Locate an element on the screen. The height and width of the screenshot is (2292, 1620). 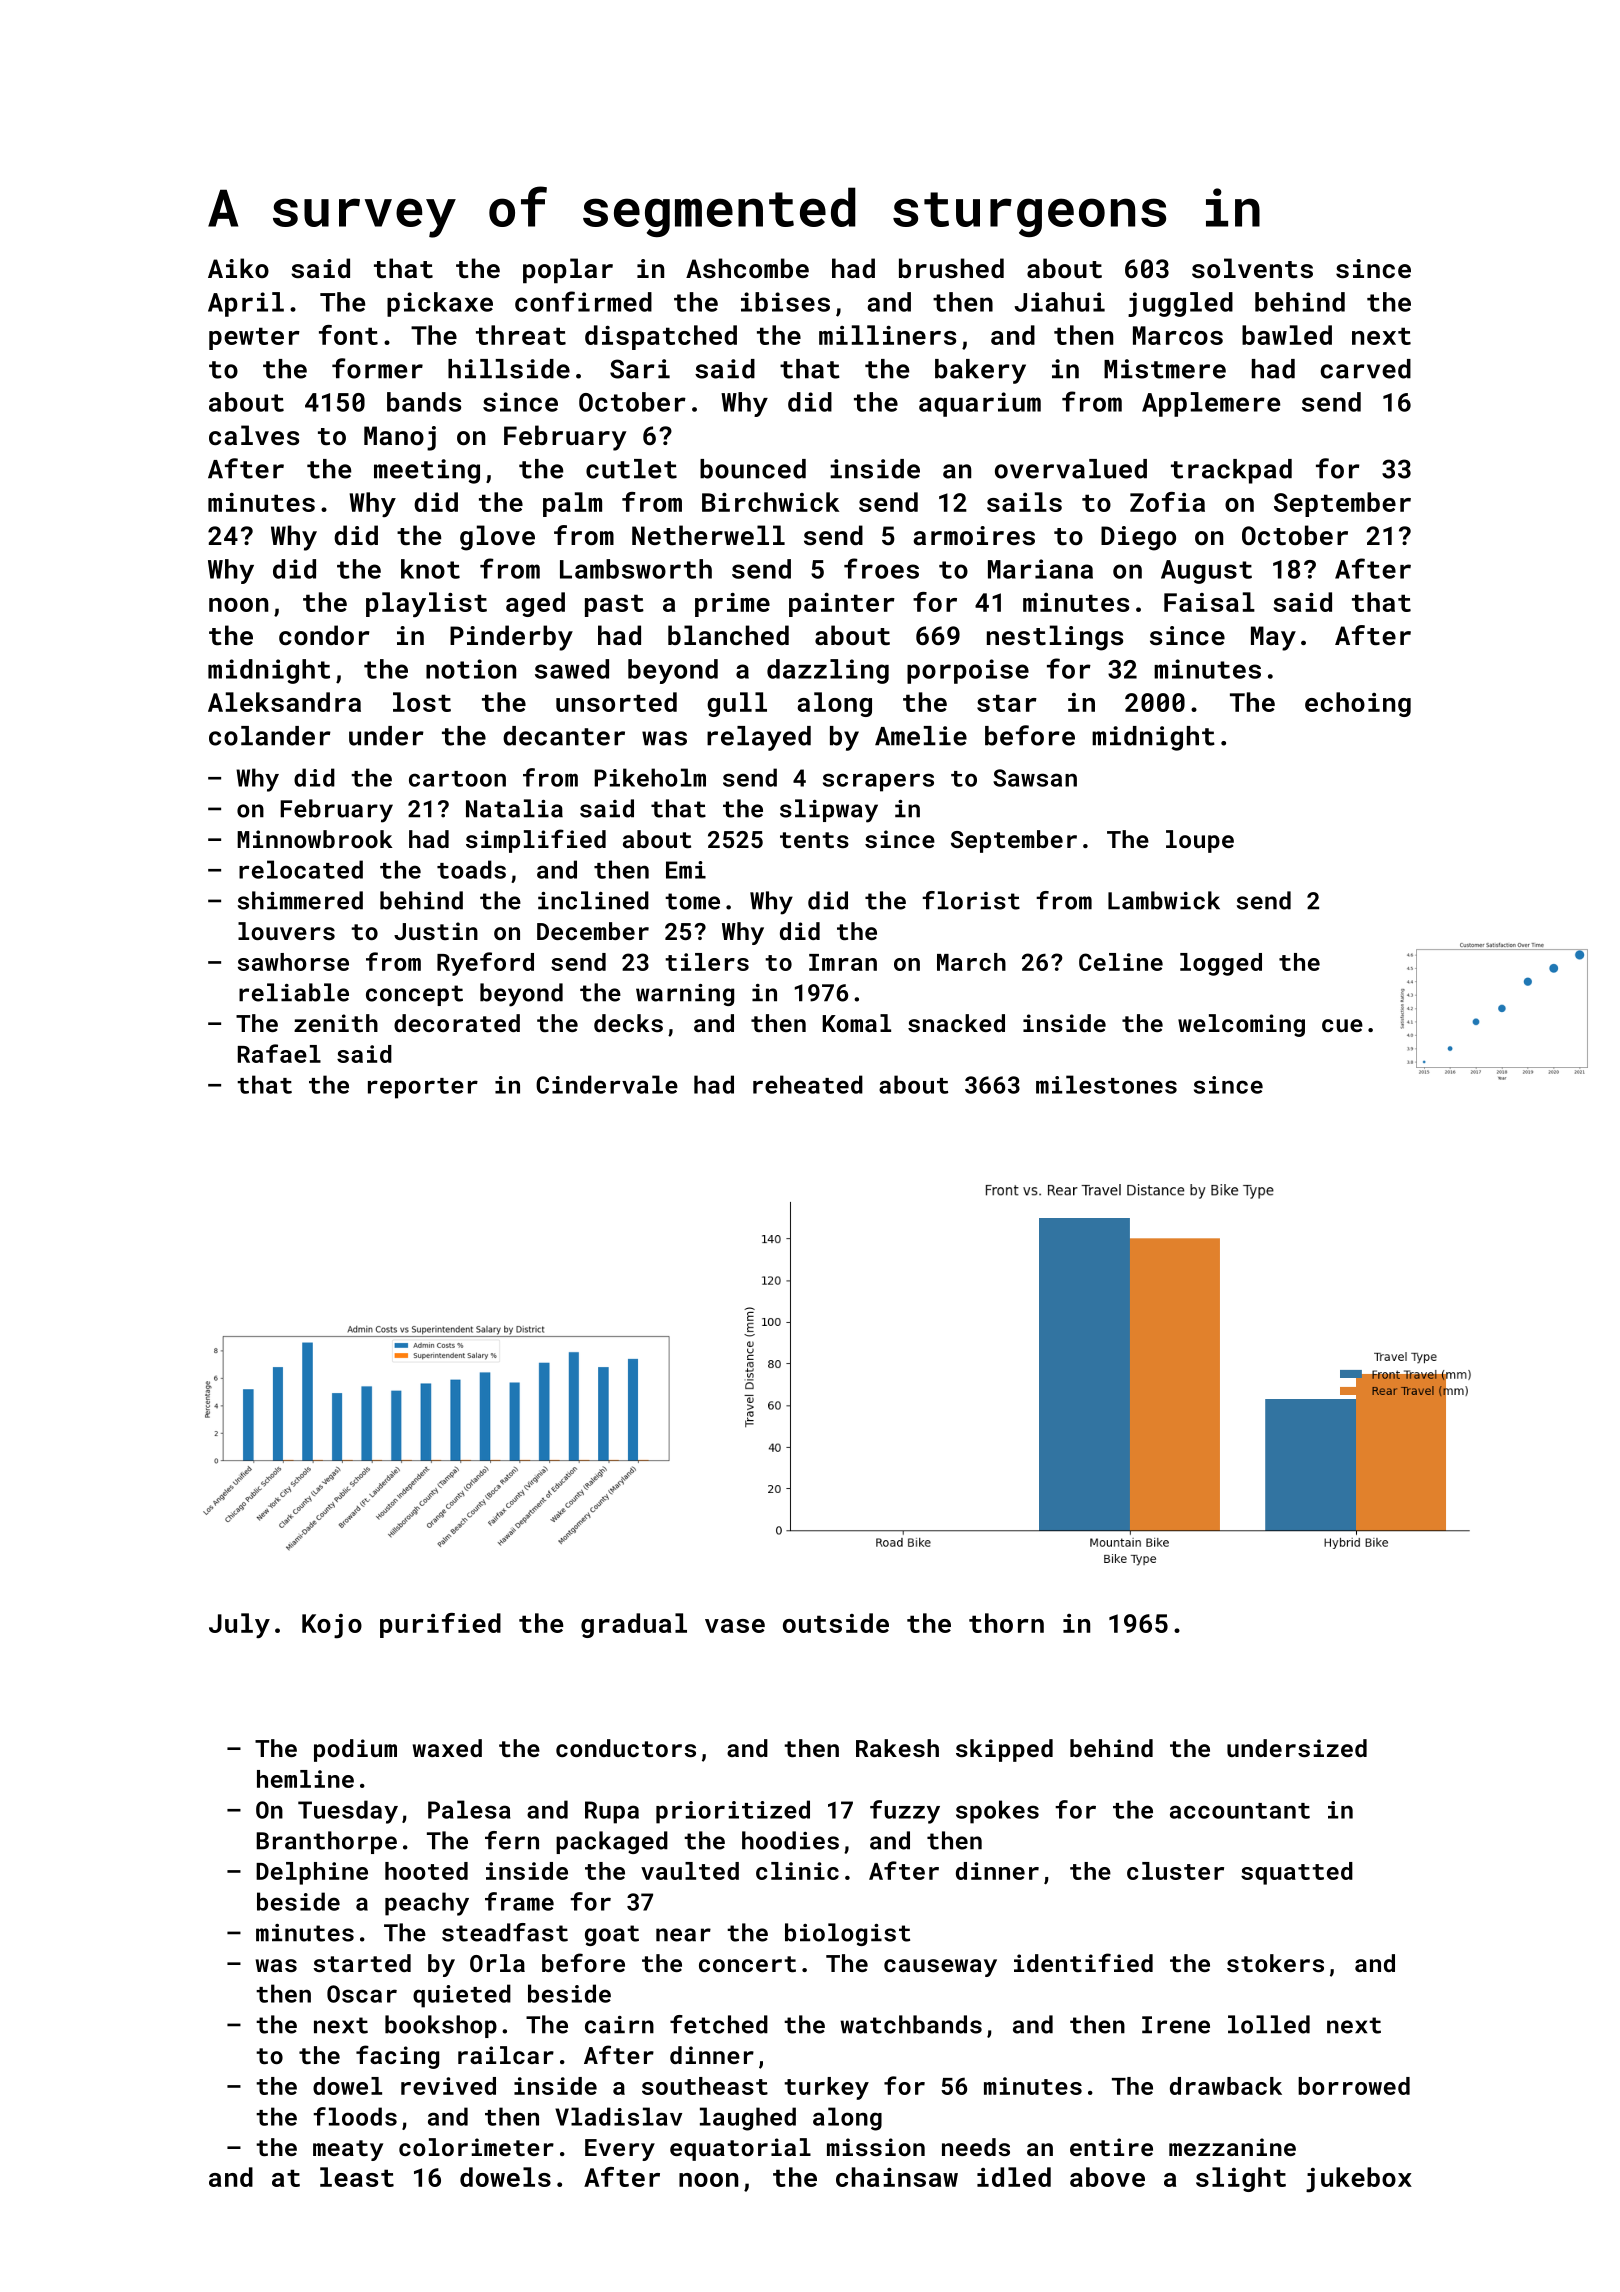
reheated is located at coordinates (808, 1084).
